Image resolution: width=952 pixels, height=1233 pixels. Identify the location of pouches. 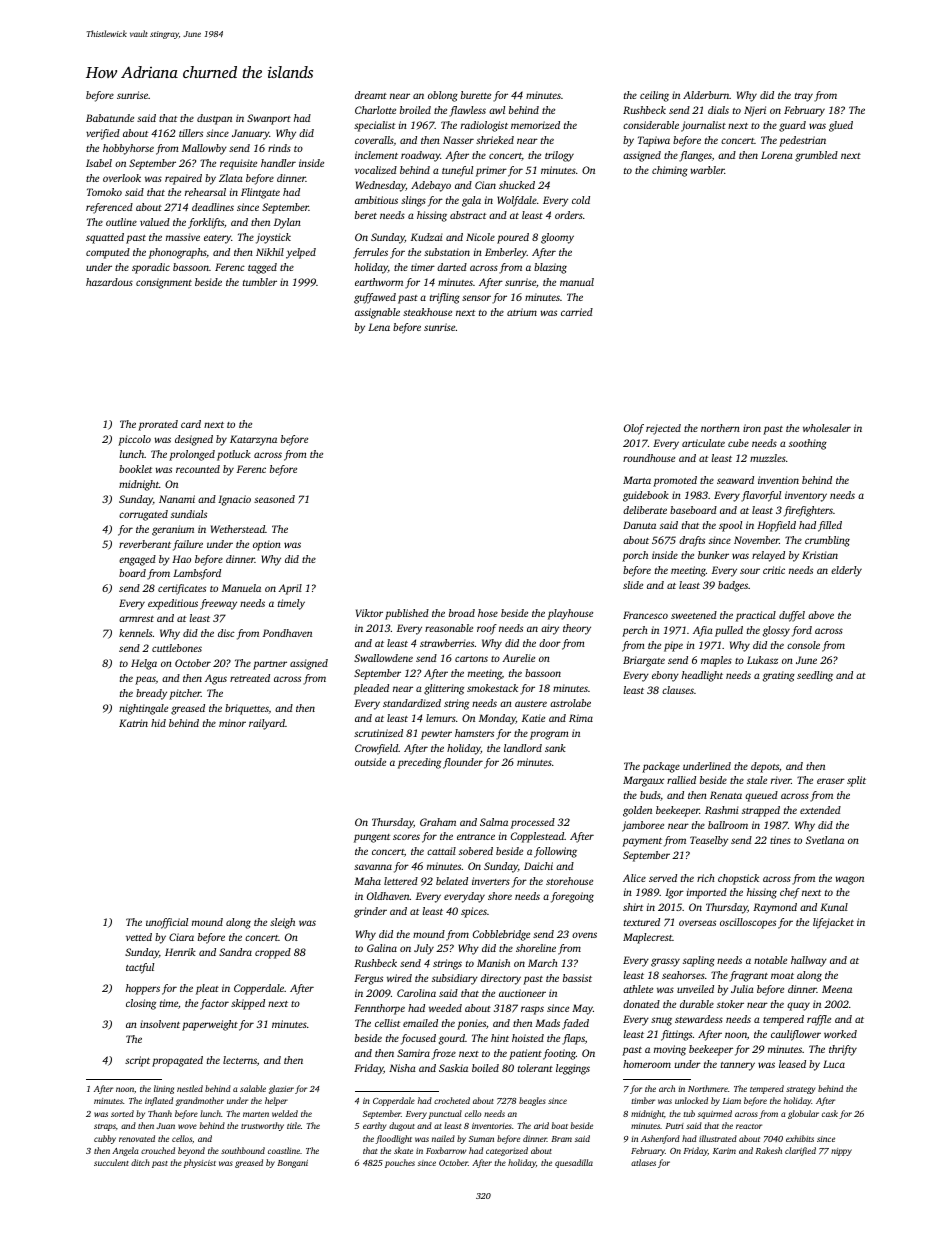
(400, 1163).
